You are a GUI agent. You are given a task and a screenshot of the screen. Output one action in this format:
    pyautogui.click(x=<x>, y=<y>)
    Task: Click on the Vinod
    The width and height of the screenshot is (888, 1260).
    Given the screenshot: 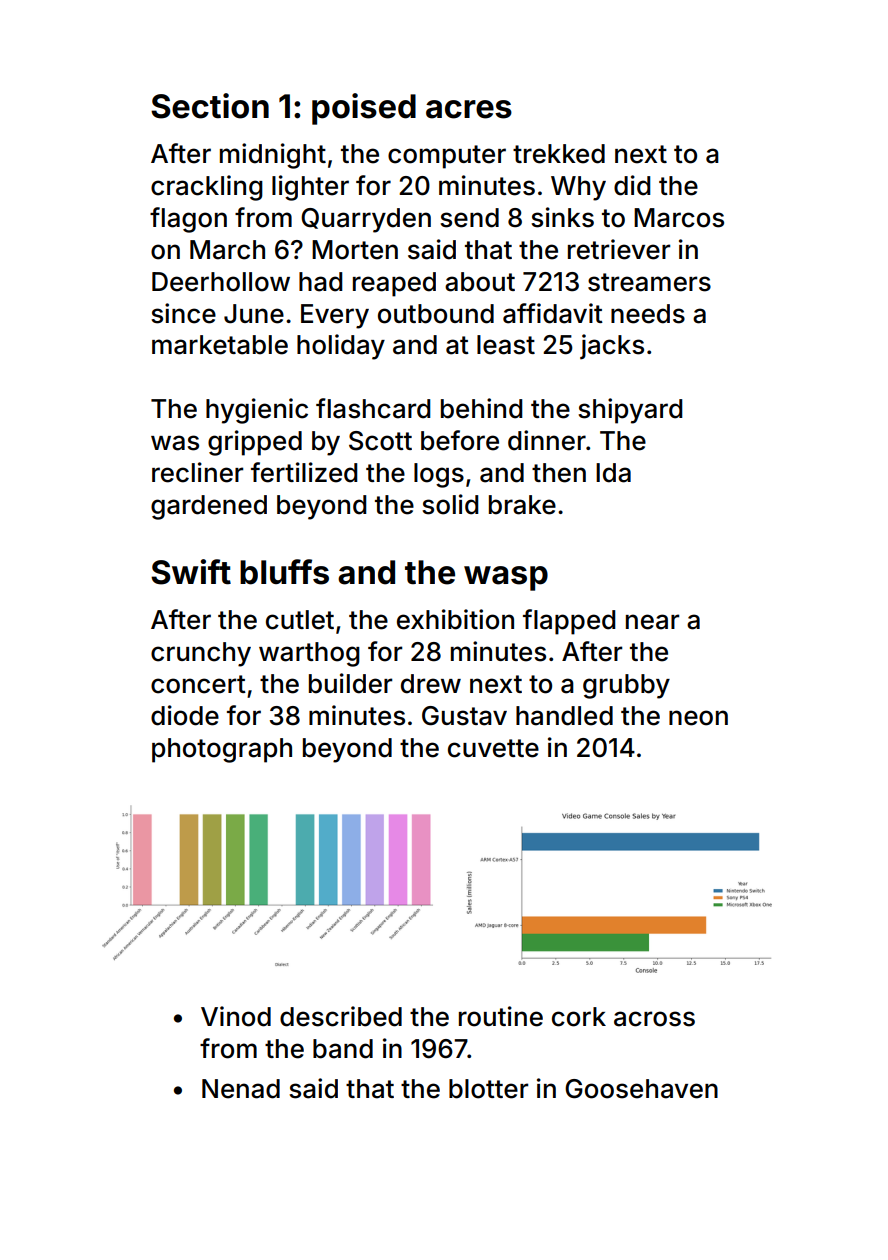 What is the action you would take?
    pyautogui.click(x=236, y=1016)
